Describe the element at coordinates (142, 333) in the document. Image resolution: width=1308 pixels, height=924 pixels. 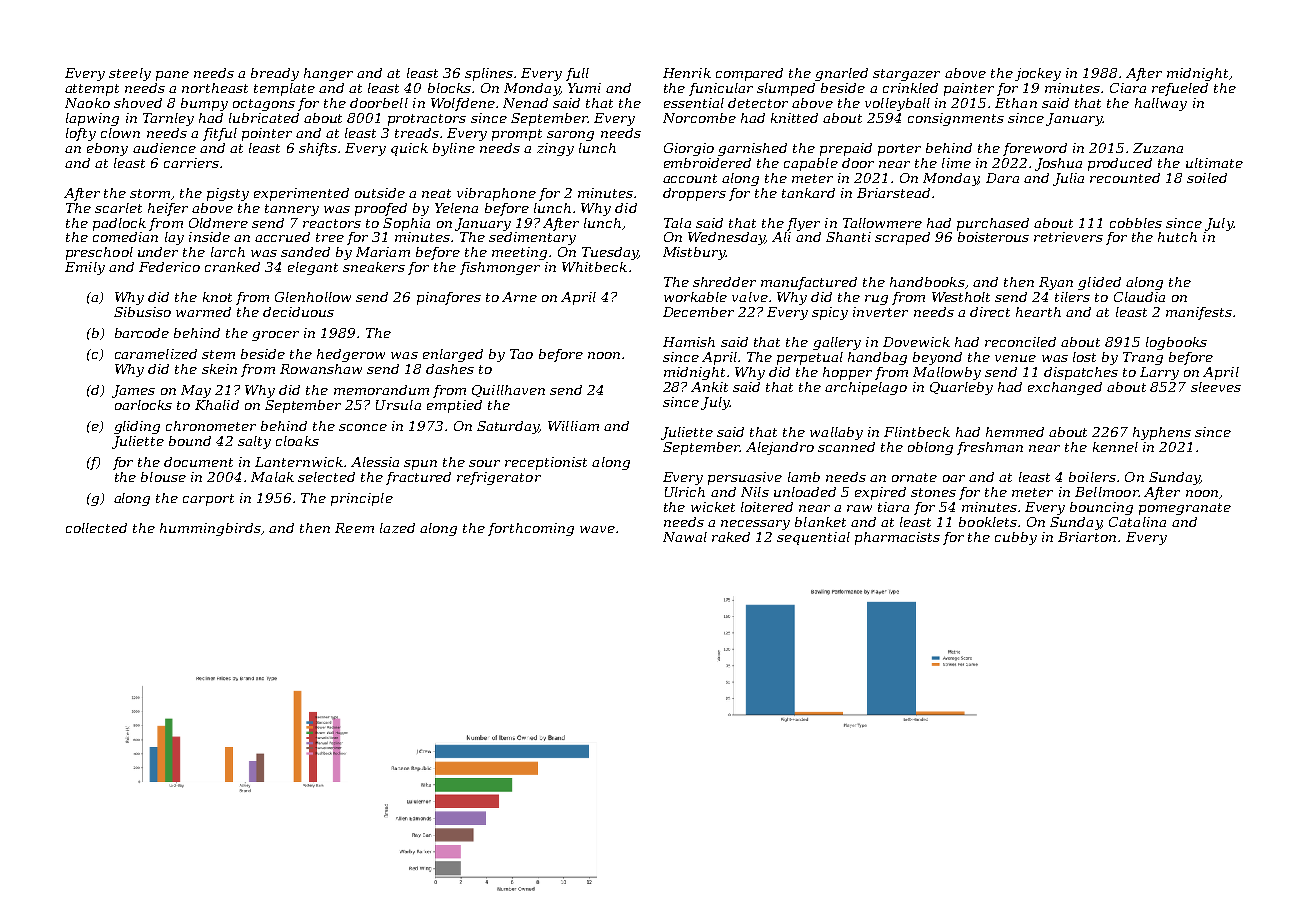
I see `barcode` at that location.
